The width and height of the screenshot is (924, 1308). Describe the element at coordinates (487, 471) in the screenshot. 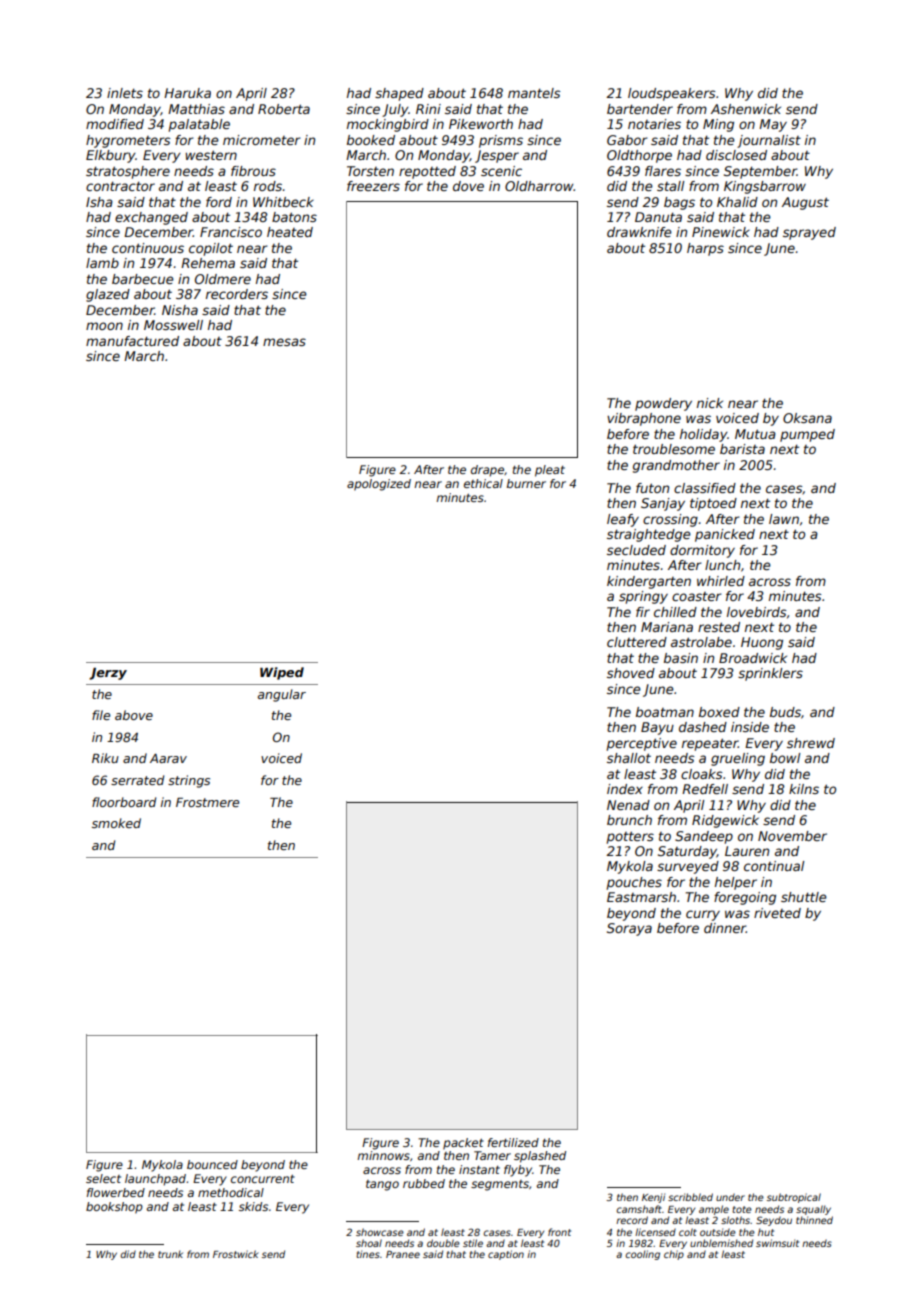

I see `drape` at that location.
